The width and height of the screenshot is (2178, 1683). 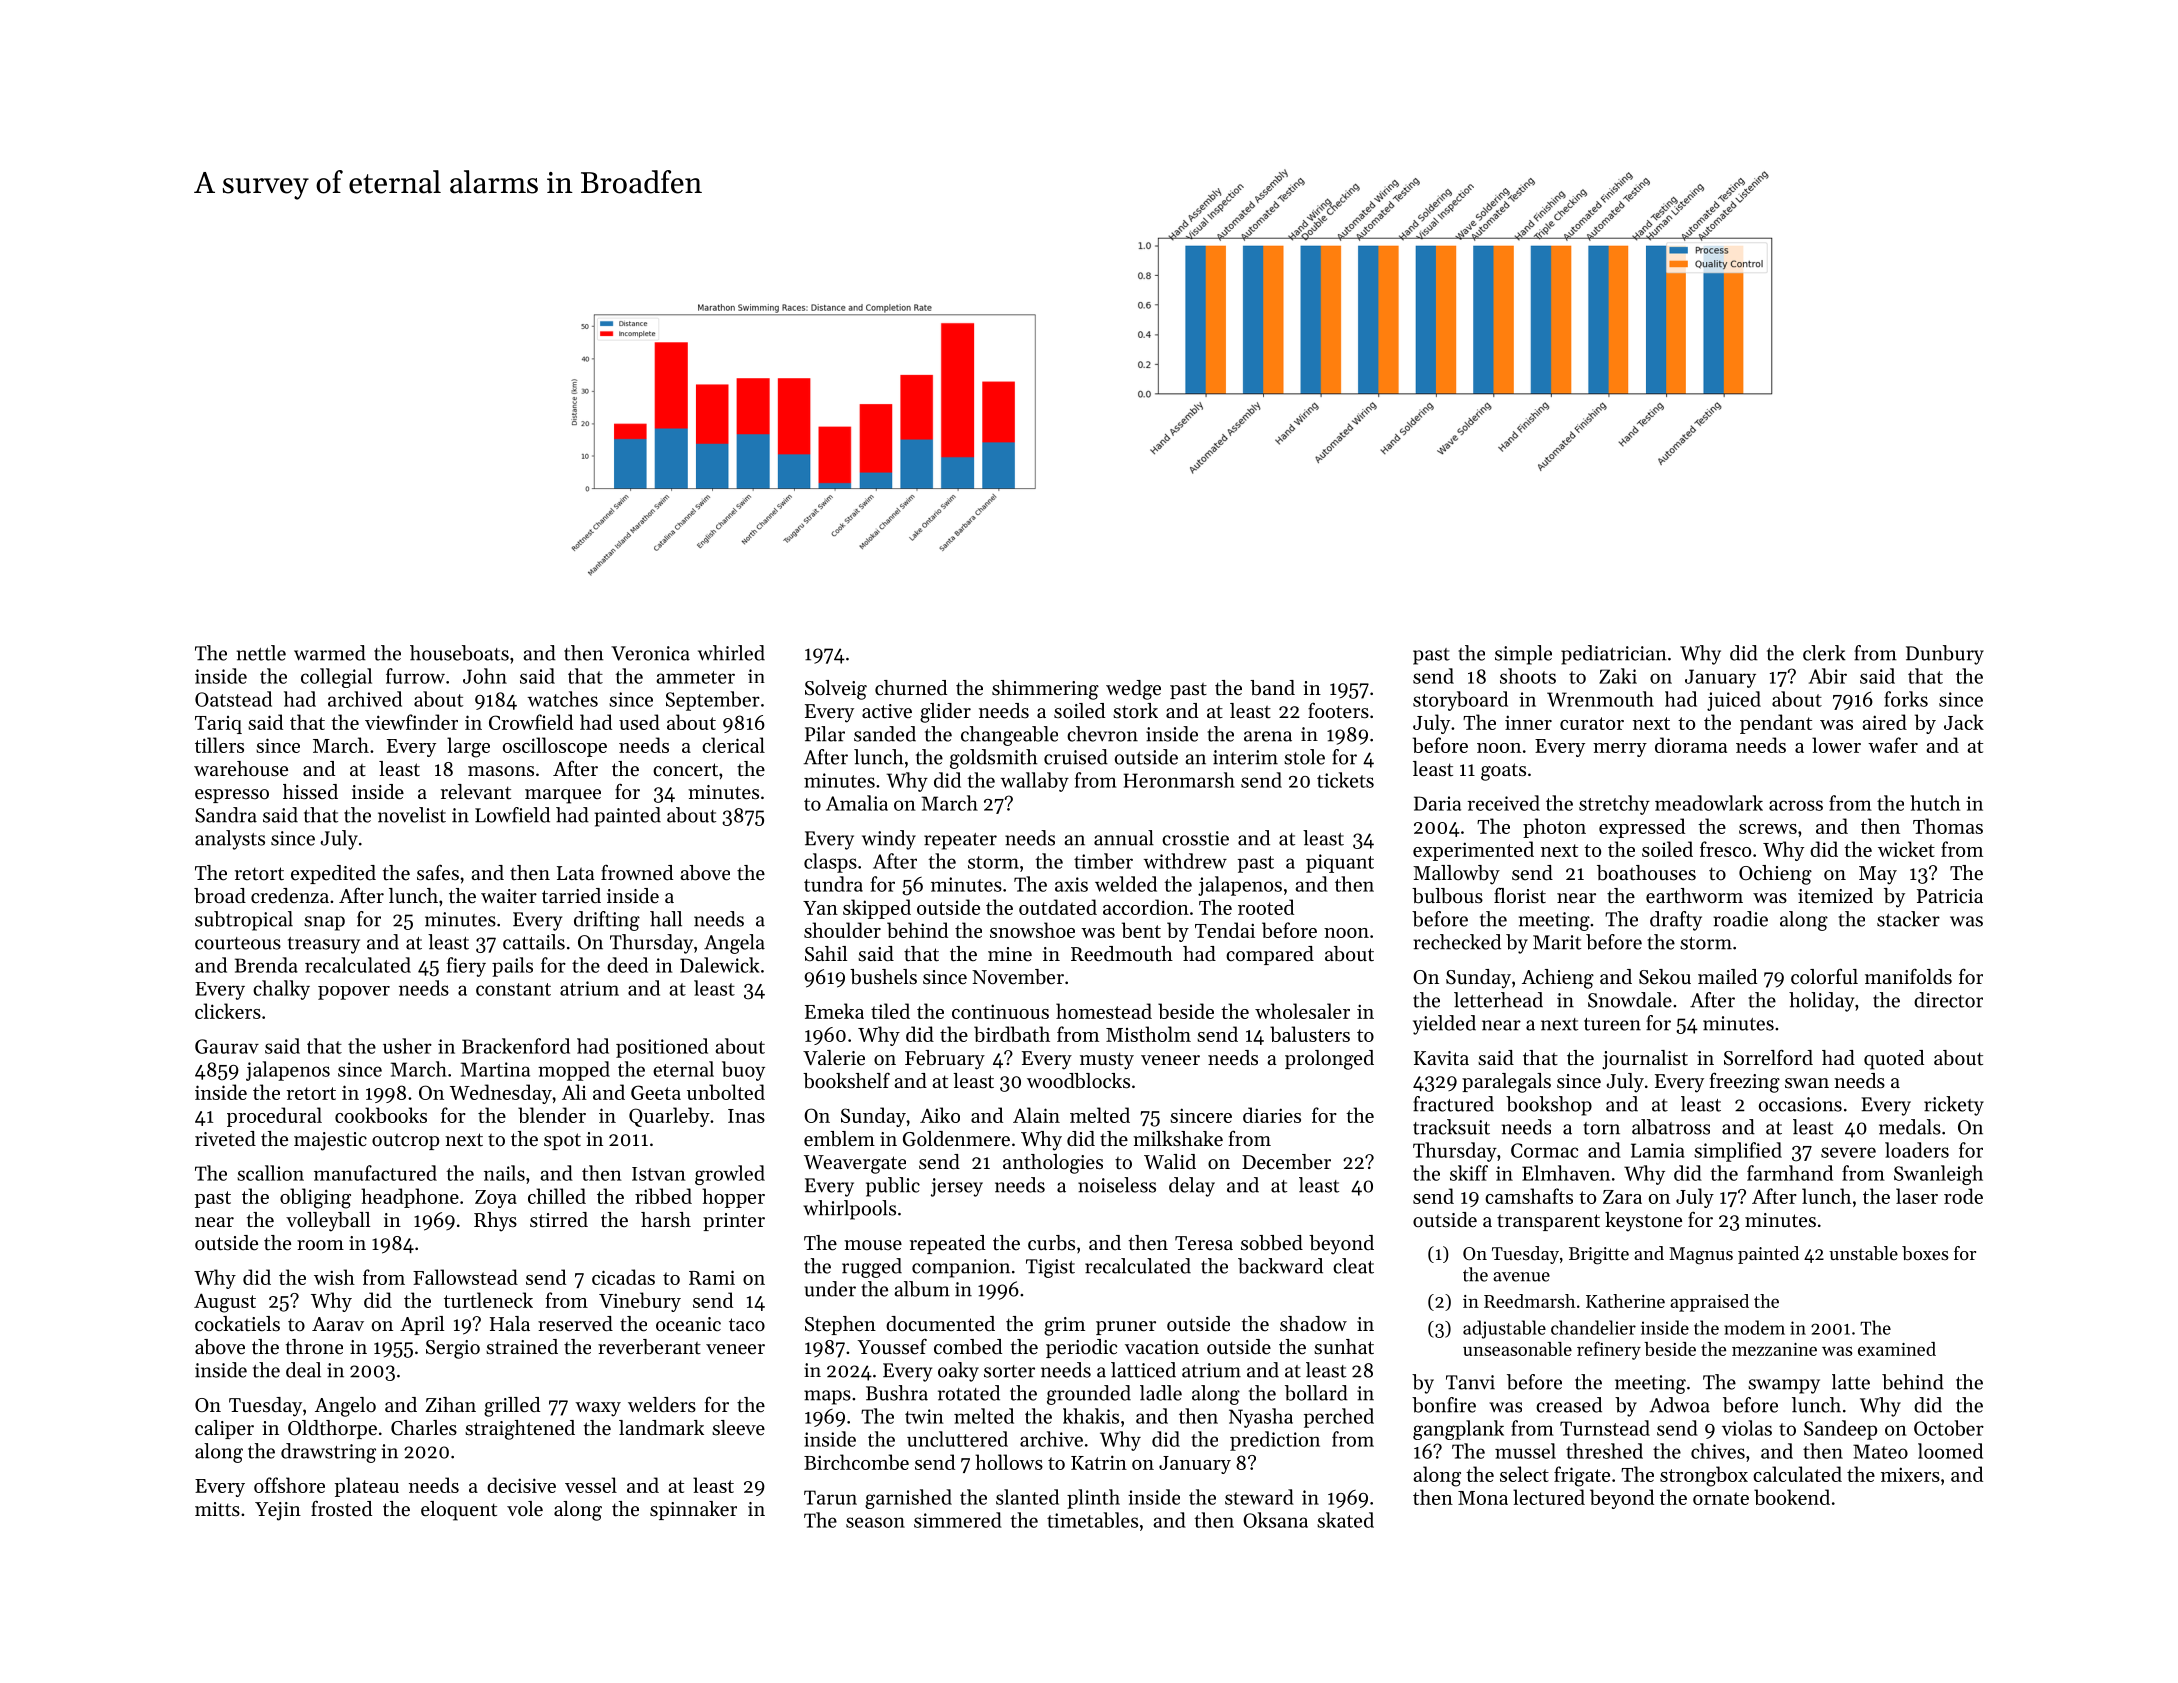 I want to click on Nyasha, so click(x=1261, y=1418).
